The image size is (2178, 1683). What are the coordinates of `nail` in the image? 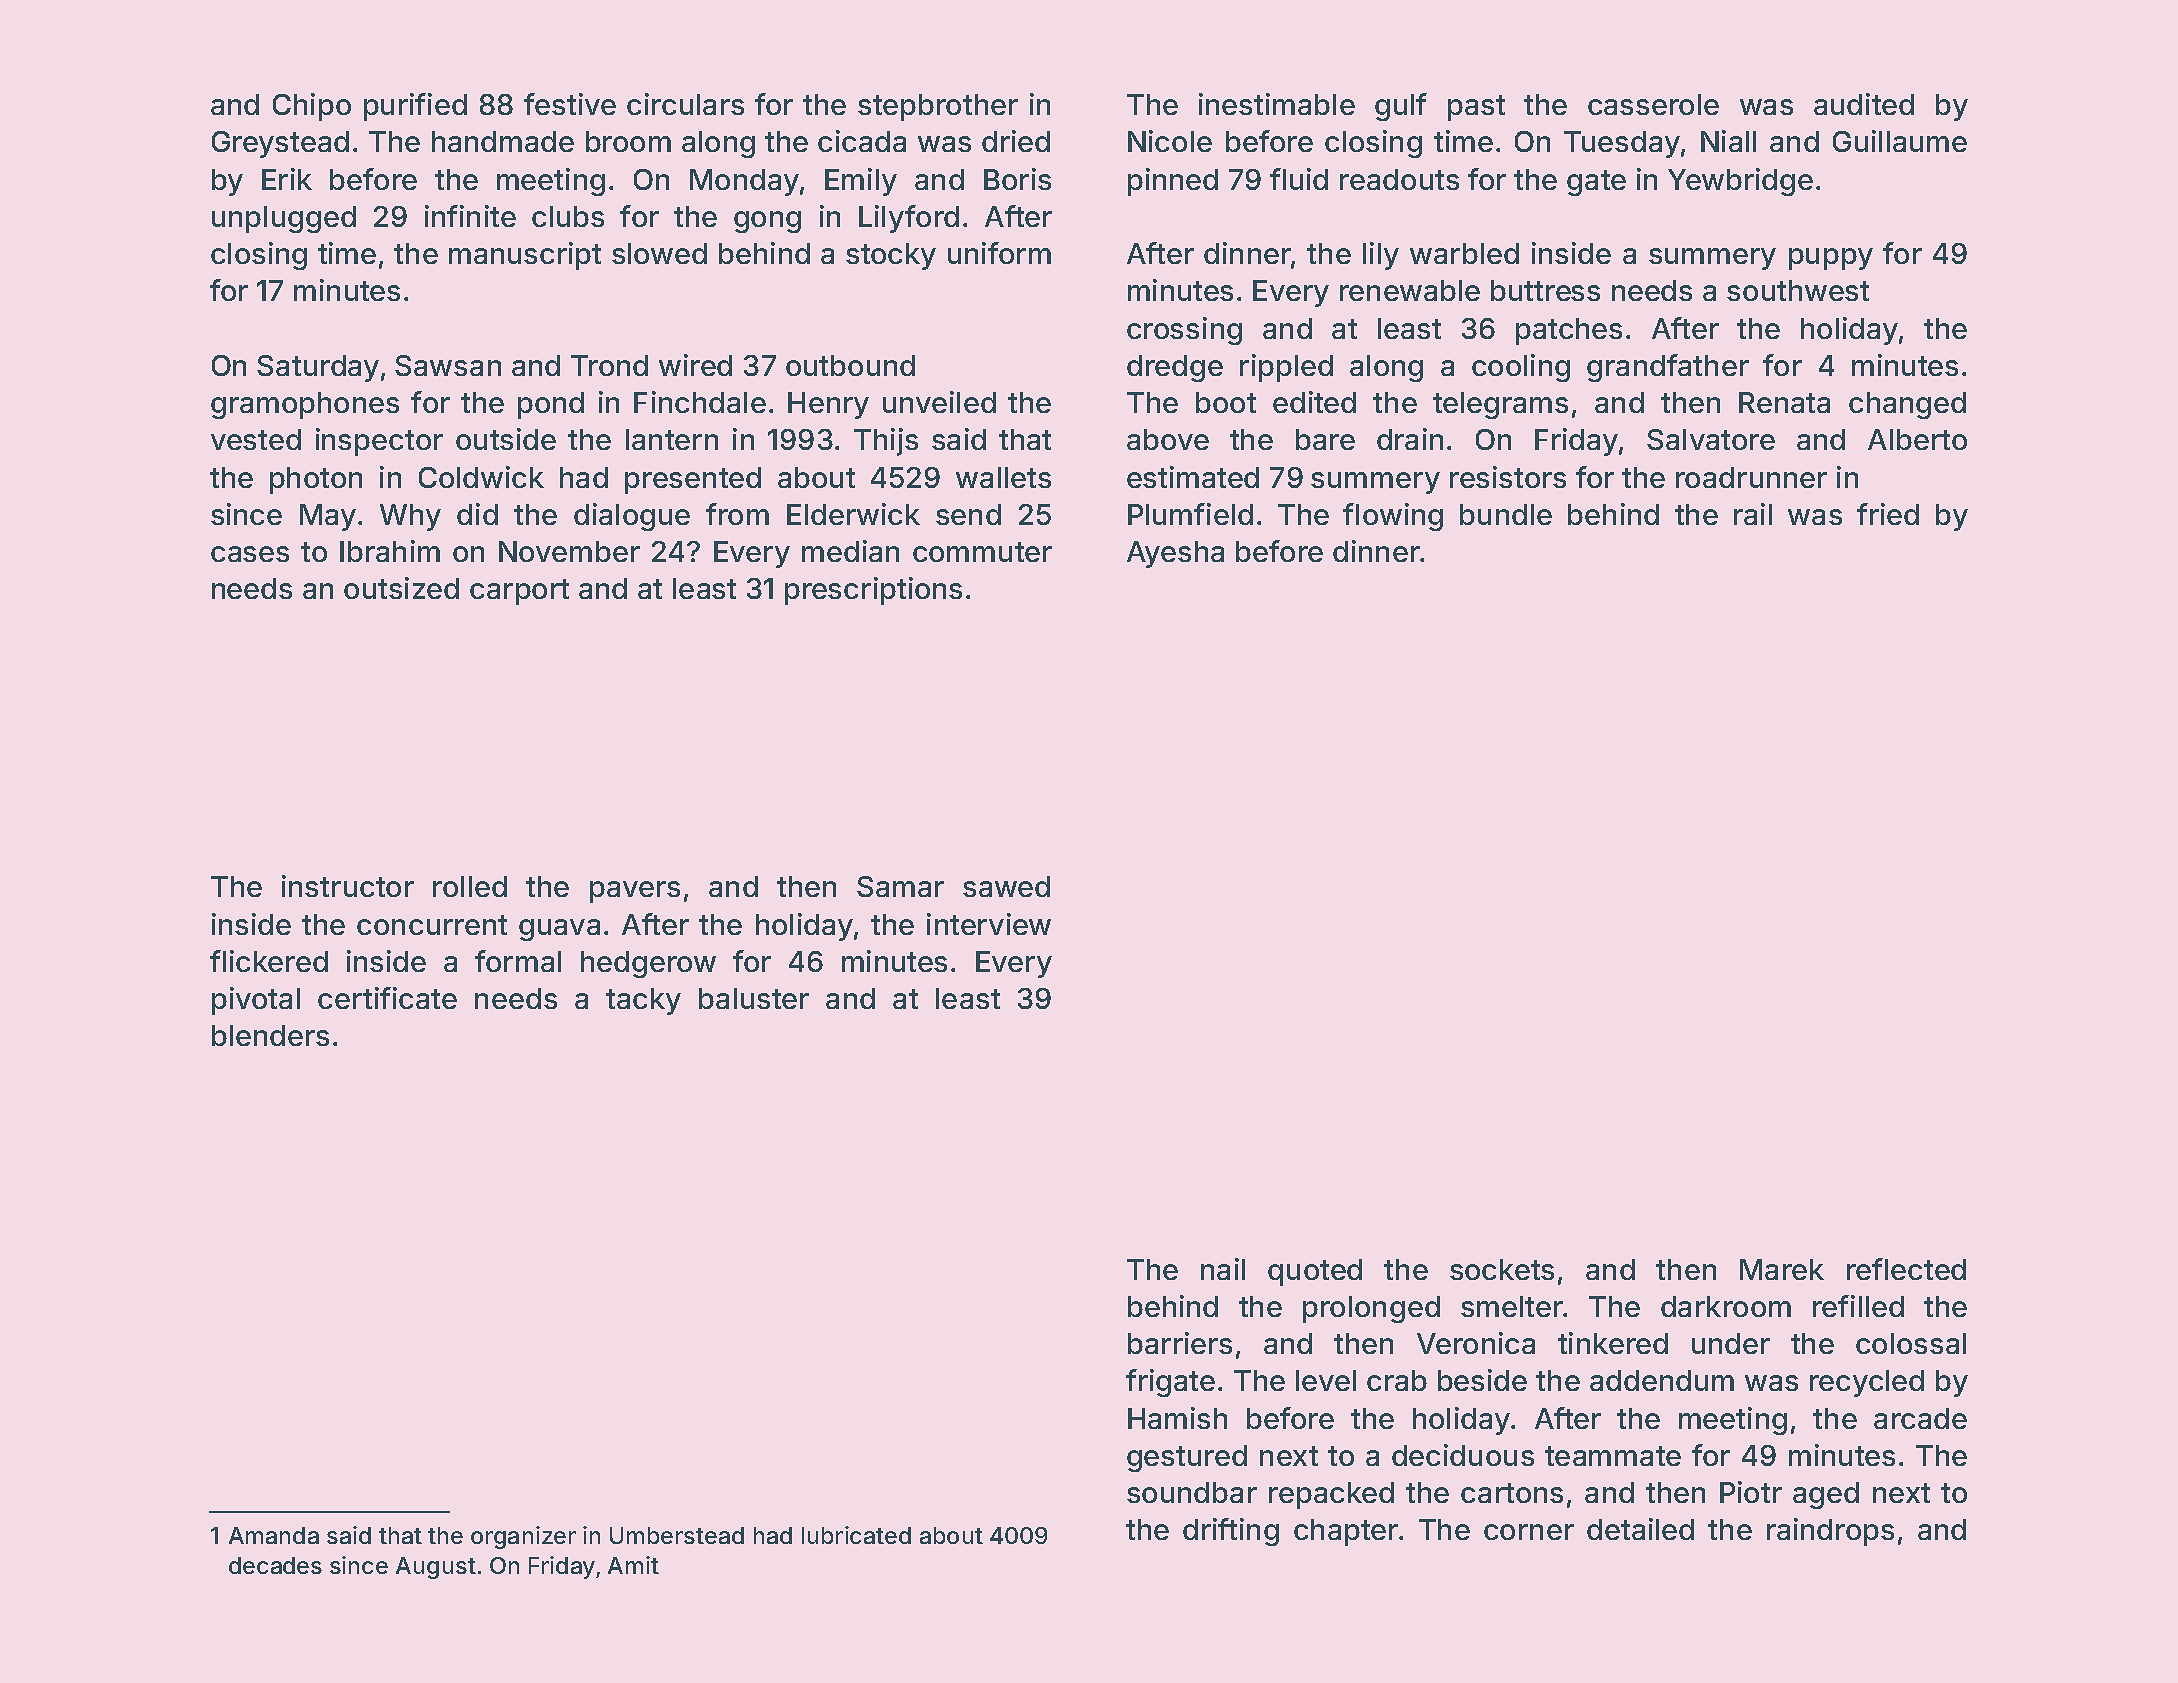 It's located at (1223, 1269).
